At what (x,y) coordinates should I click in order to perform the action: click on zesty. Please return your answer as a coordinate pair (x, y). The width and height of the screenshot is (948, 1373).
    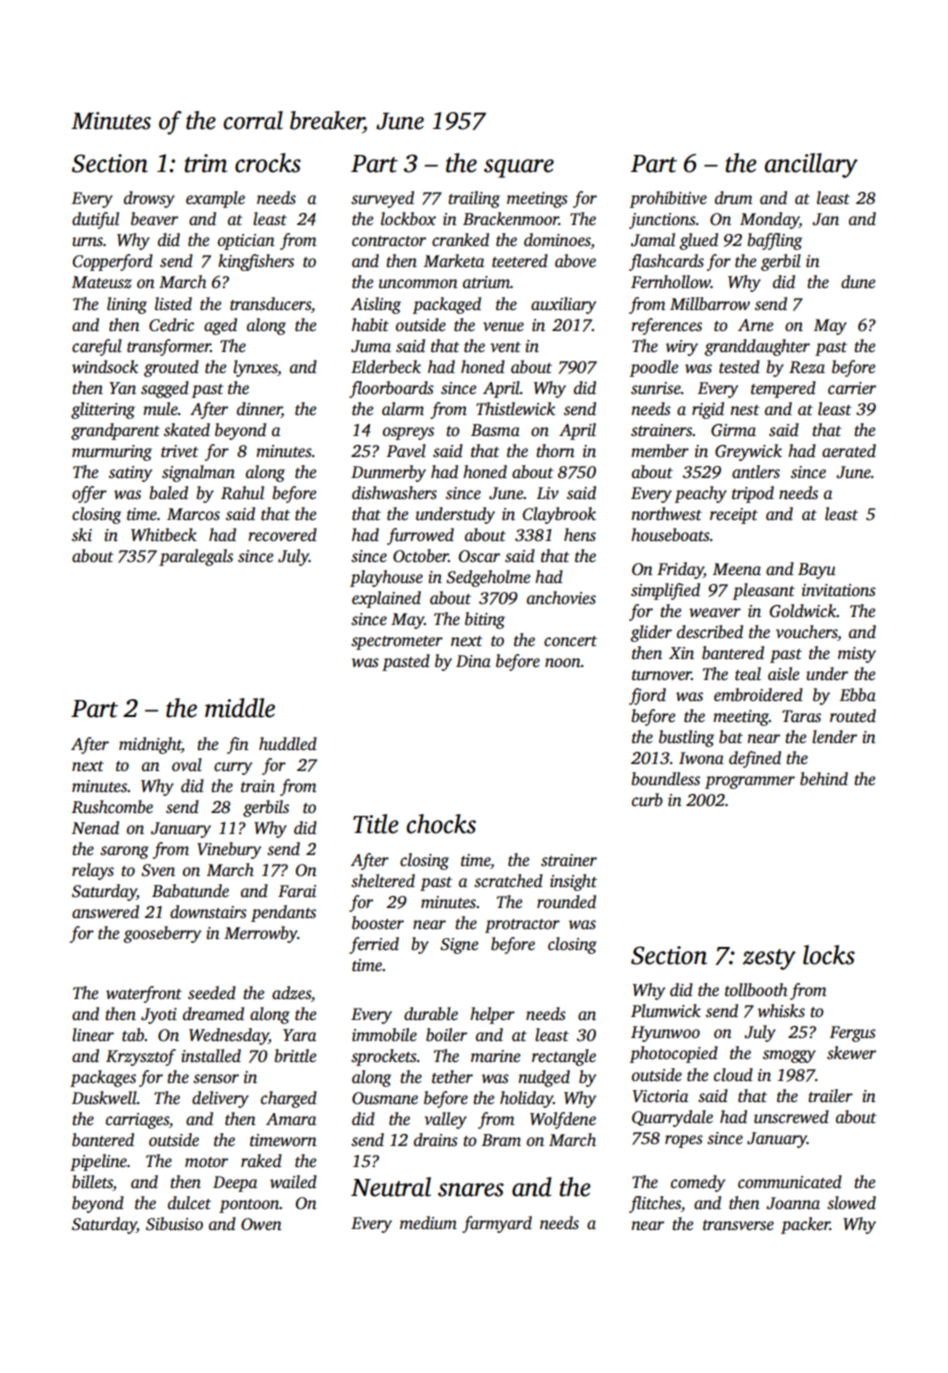
    Looking at the image, I should click on (769, 959).
